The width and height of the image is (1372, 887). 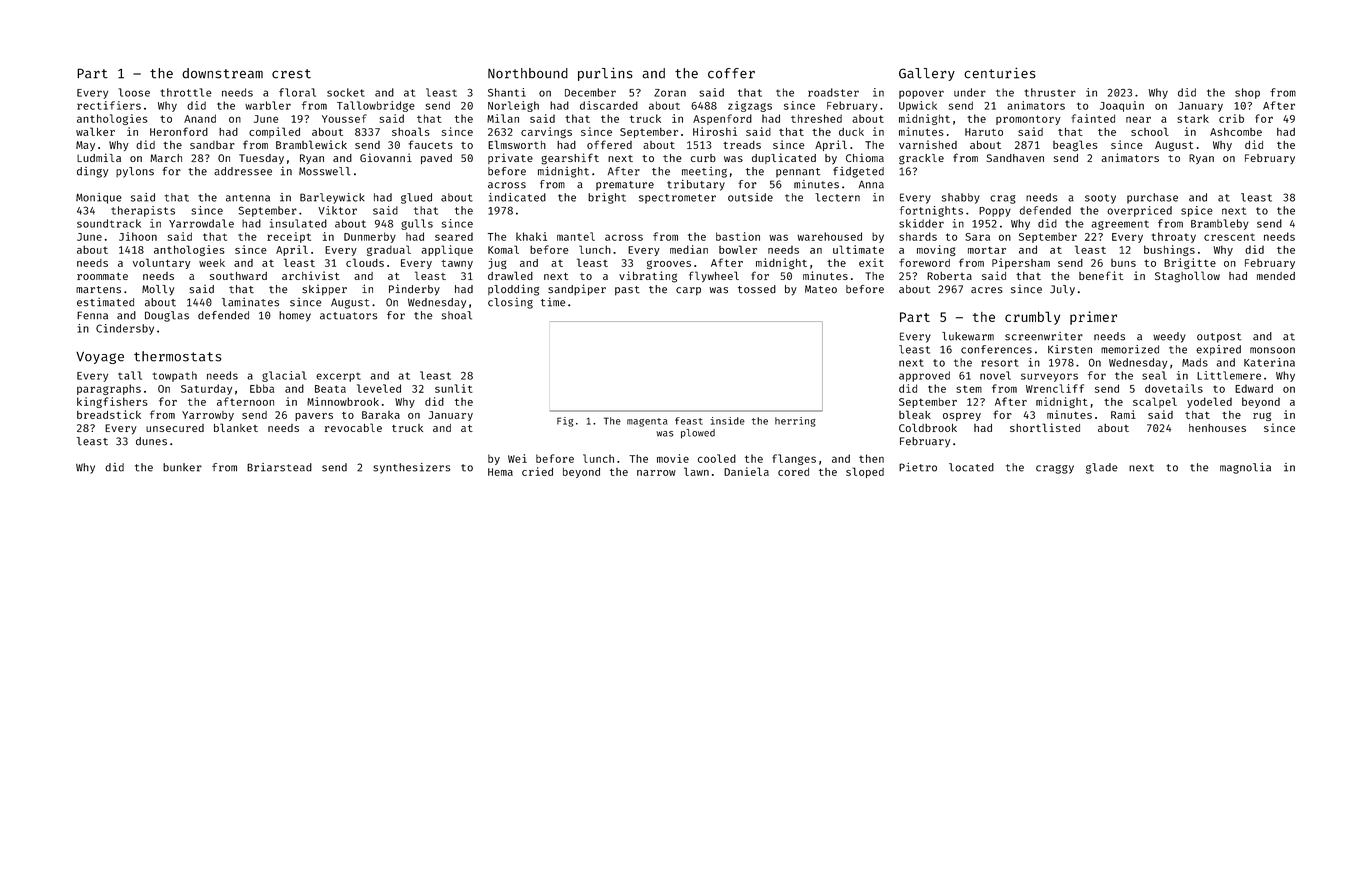 What do you see at coordinates (243, 171) in the image?
I see `addressee` at bounding box center [243, 171].
